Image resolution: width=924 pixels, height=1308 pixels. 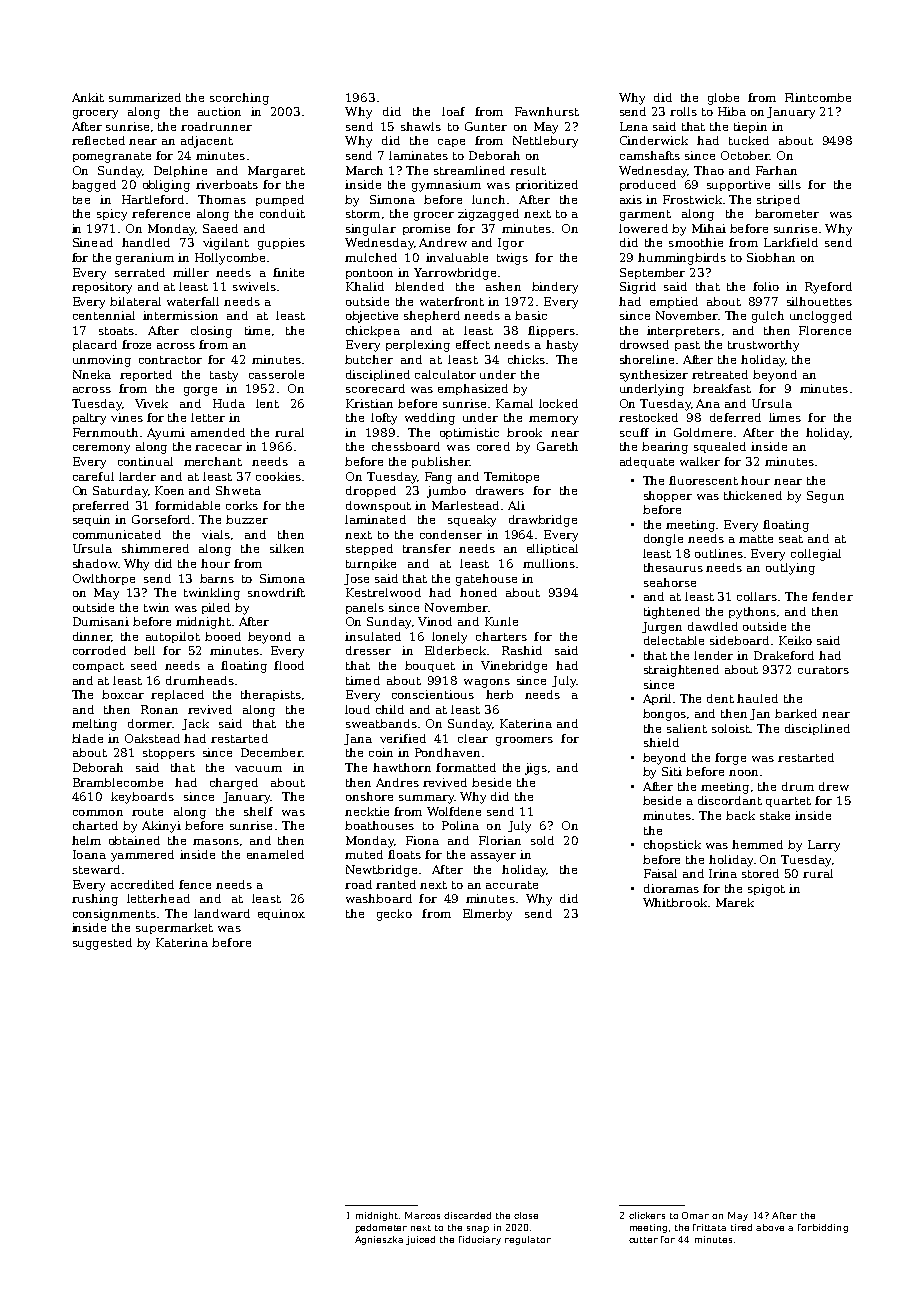 I want to click on Agnieszka, so click(x=379, y=1240).
